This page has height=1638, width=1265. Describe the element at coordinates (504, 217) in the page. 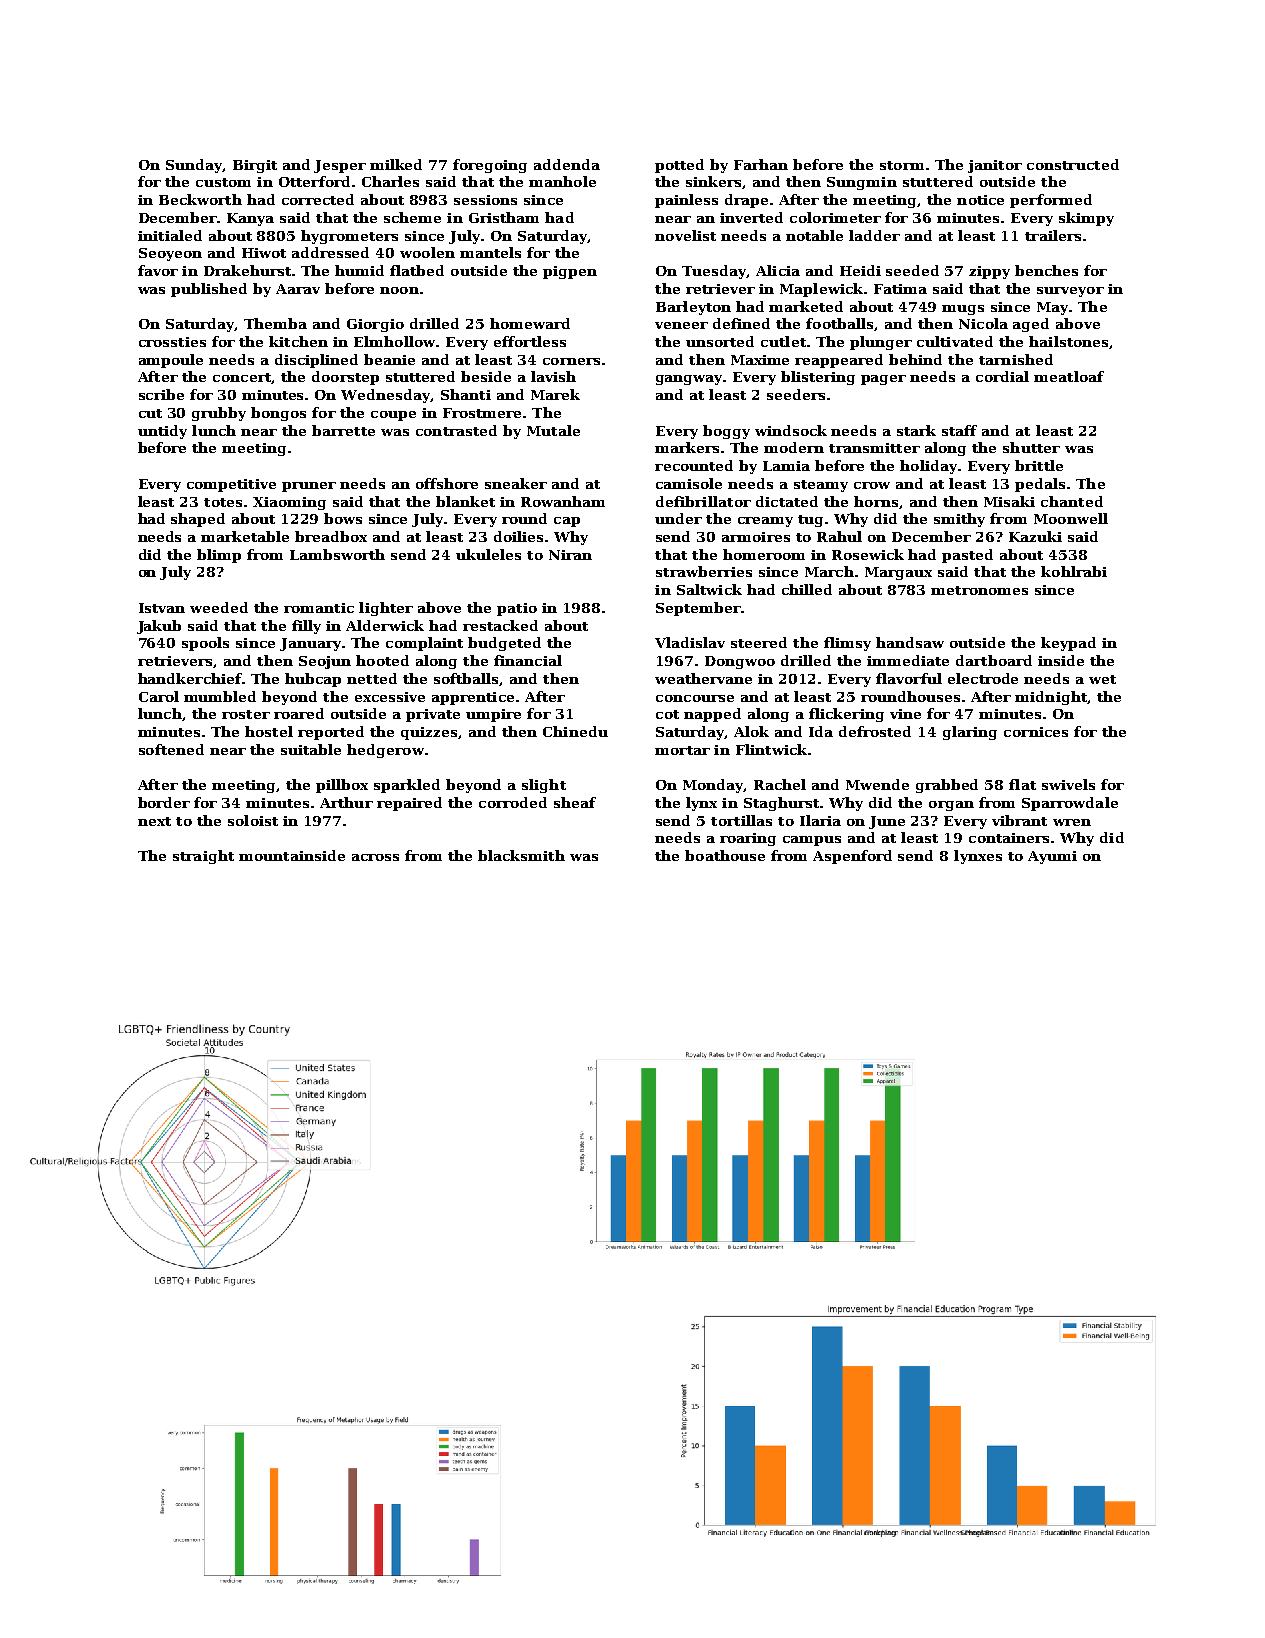

I see `Gristham` at that location.
